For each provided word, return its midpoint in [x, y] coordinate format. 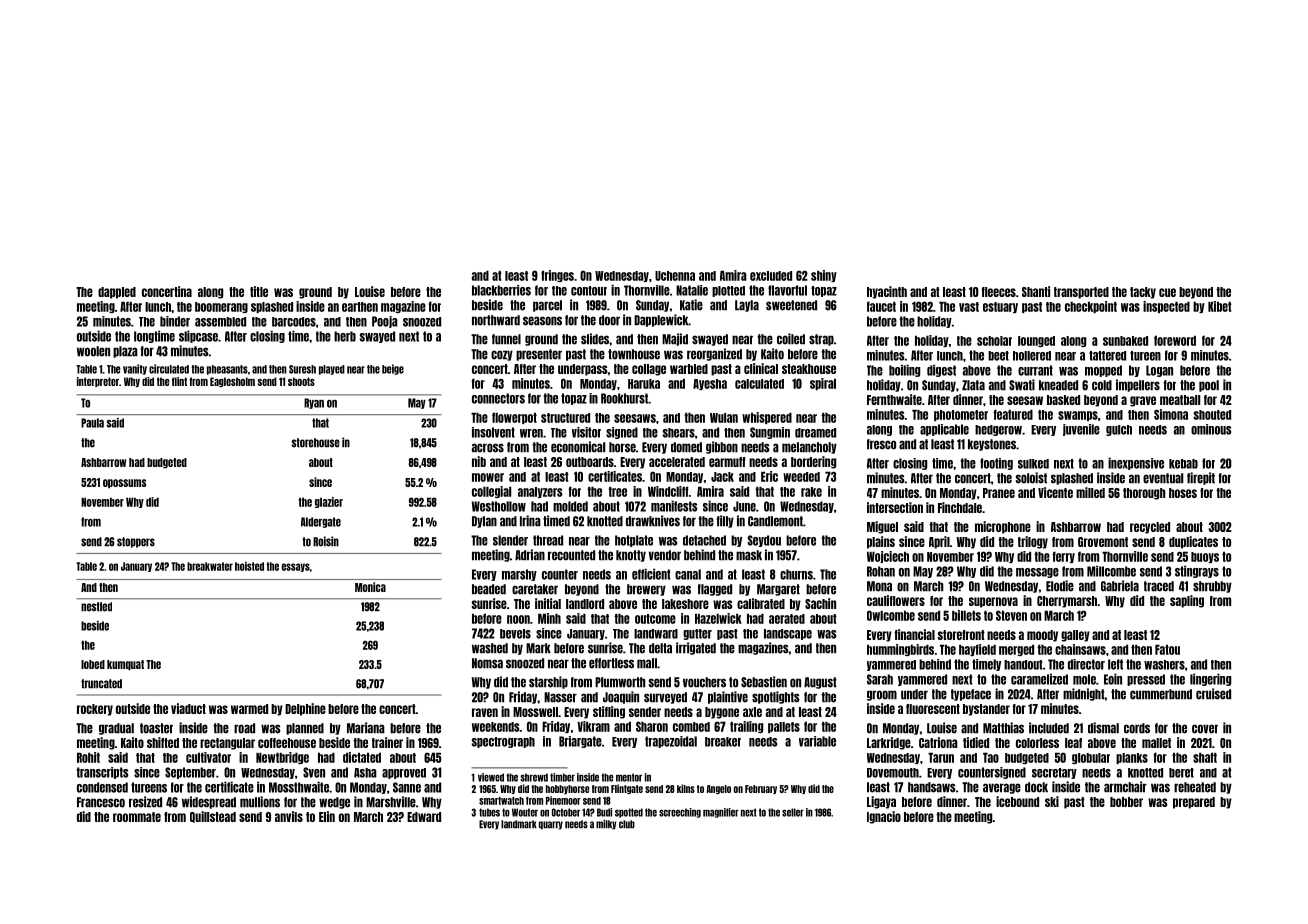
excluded [771, 276]
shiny [824, 276]
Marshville [391, 802]
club [627, 824]
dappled [117, 293]
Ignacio [884, 817]
